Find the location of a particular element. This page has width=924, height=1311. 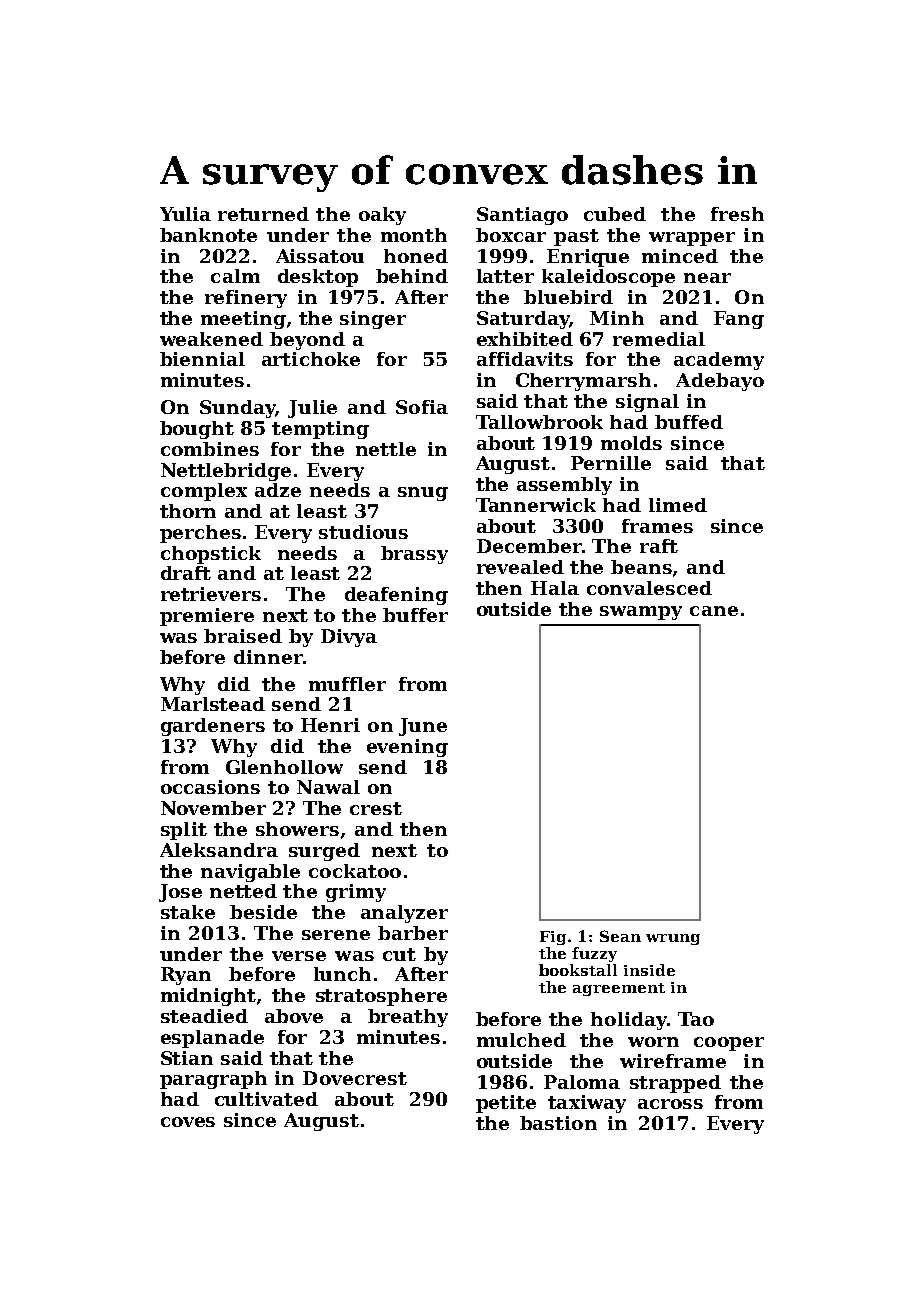

cultivated is located at coordinates (266, 1099).
